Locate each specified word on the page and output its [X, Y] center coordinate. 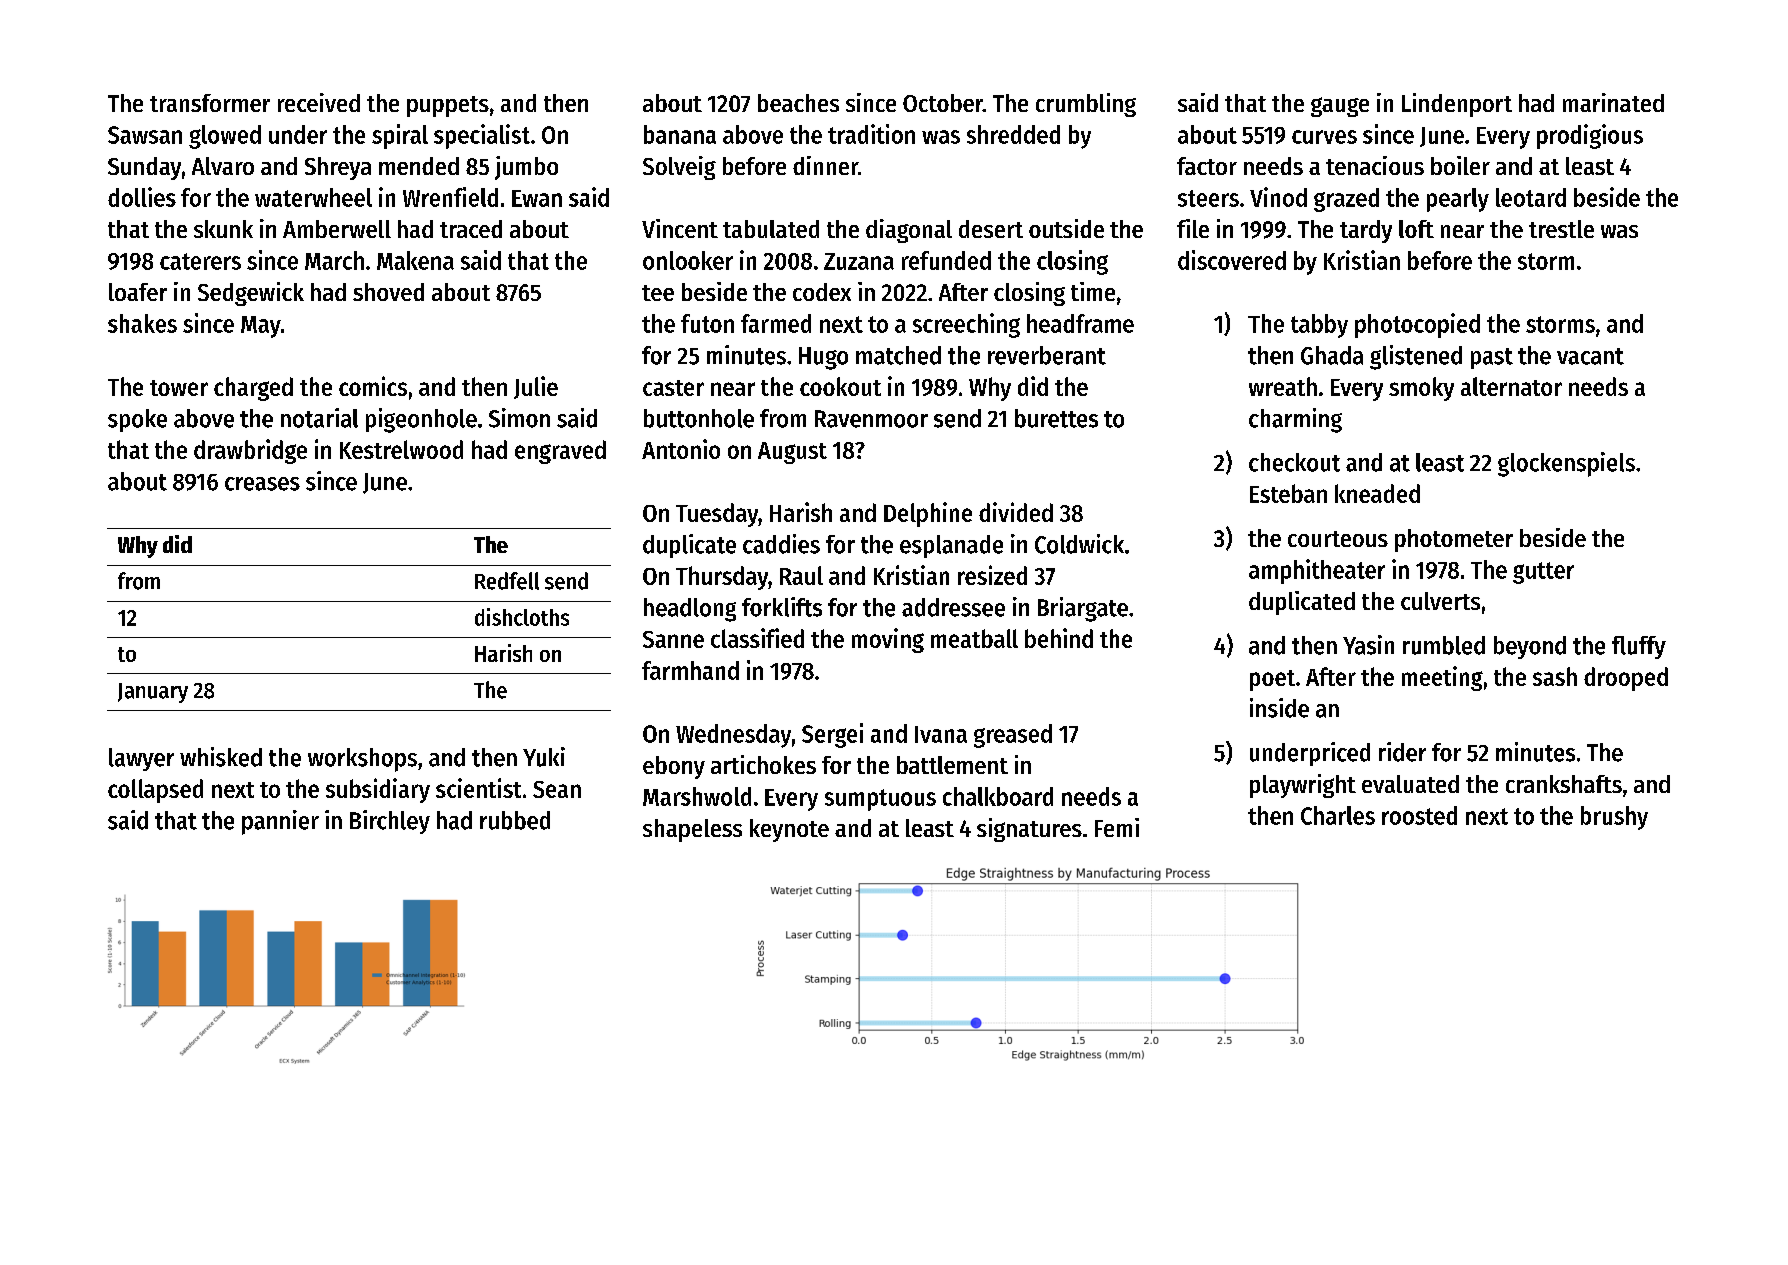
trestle [1561, 229]
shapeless [692, 830]
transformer [210, 103]
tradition [871, 134]
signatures [1029, 830]
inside [1279, 708]
